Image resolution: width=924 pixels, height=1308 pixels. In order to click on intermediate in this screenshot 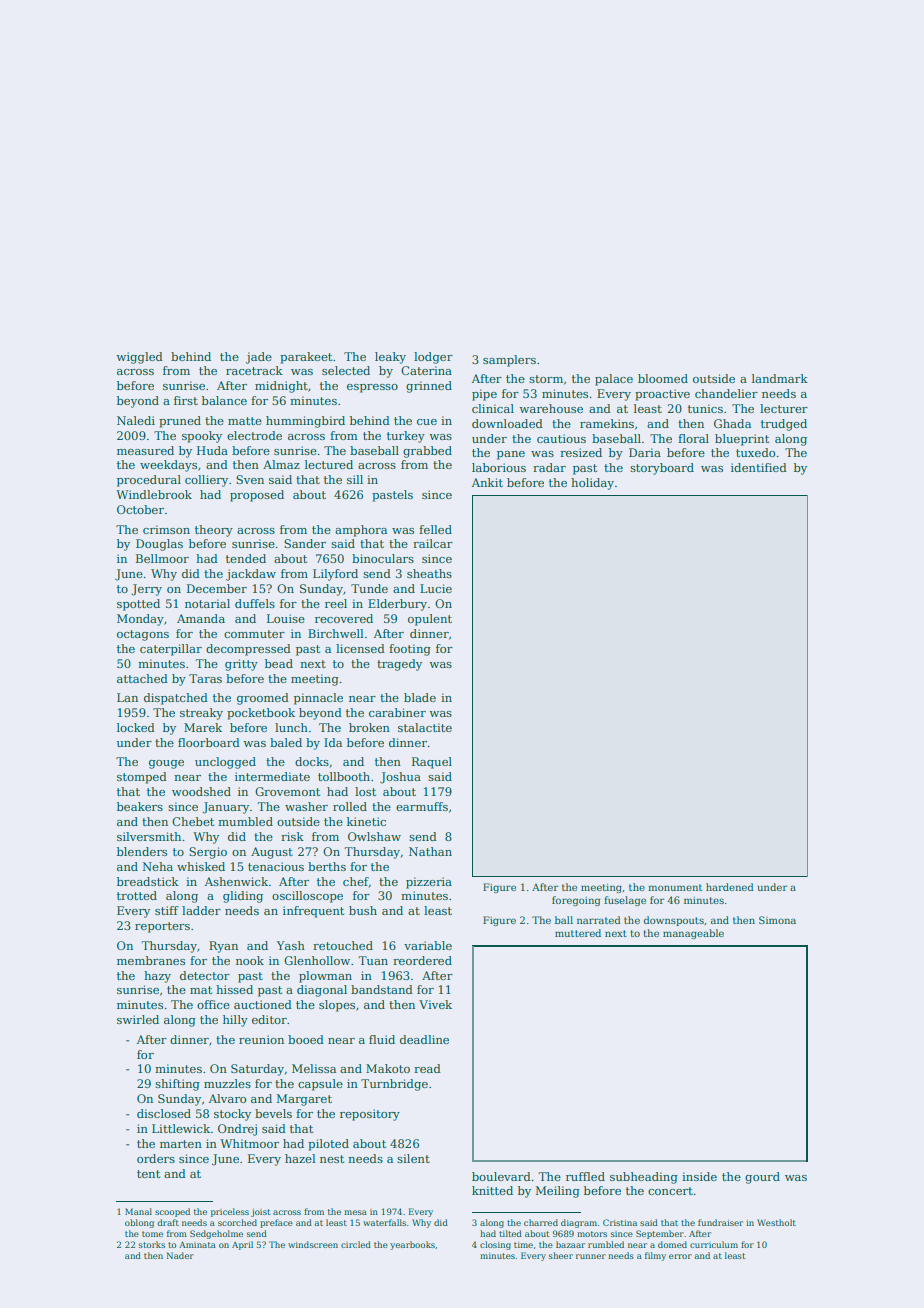, I will do `click(272, 776)`.
